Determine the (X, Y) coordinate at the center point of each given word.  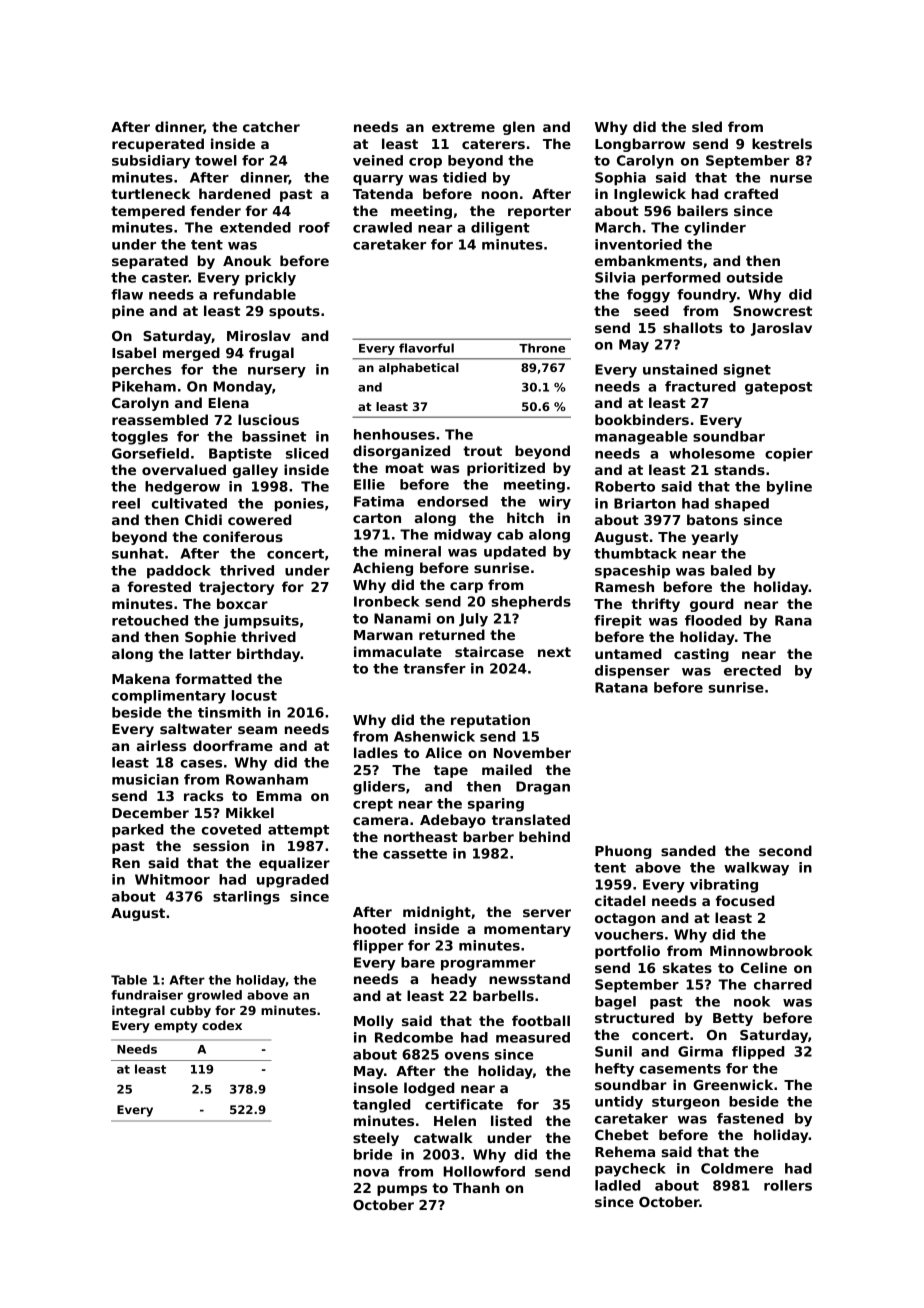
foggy (648, 296)
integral (138, 1011)
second (785, 850)
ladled (618, 1185)
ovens (467, 1056)
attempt (298, 831)
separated (150, 262)
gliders (379, 788)
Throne (542, 348)
